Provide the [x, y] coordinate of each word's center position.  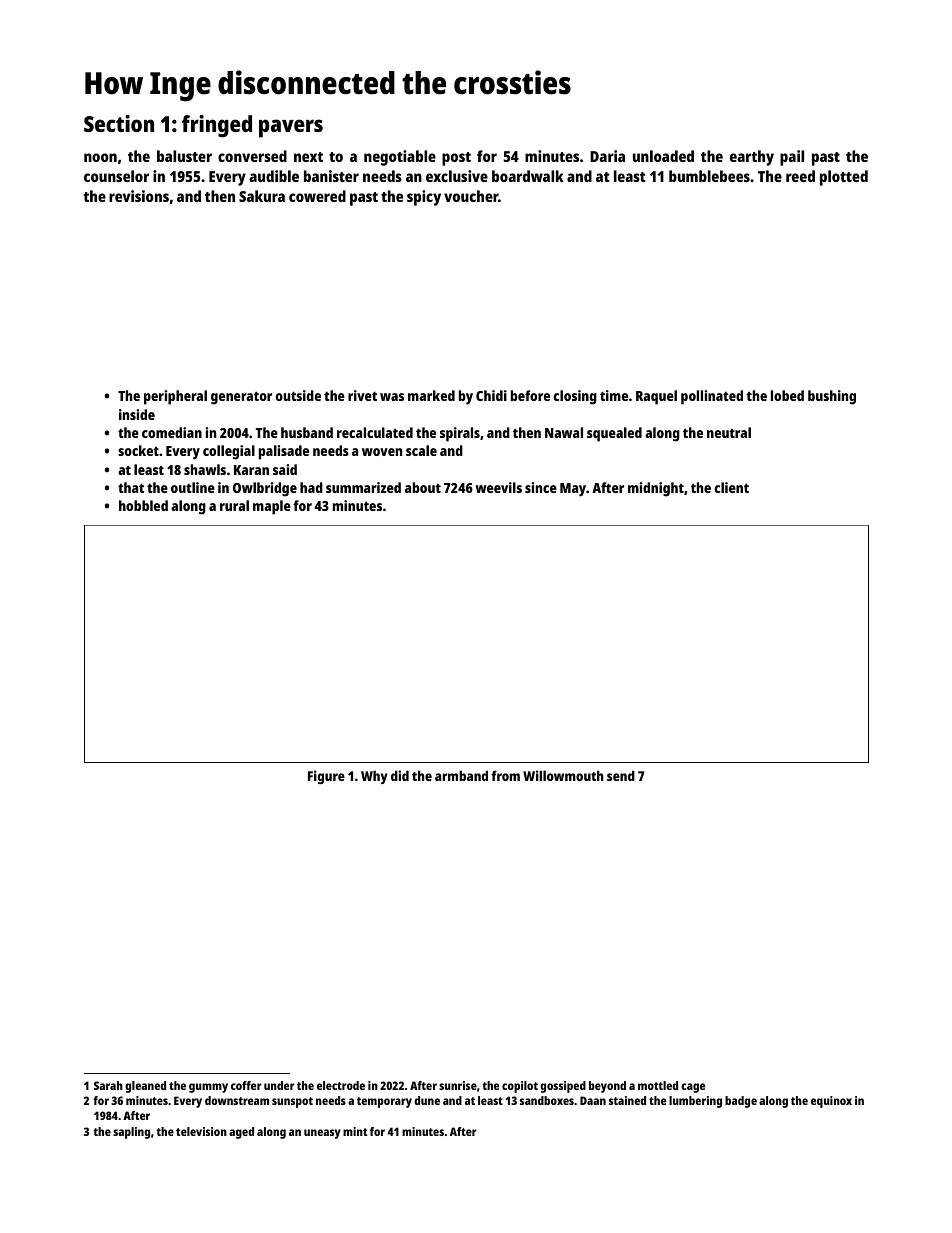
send [621, 775]
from [505, 775]
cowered [317, 196]
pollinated [712, 397]
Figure [326, 777]
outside [298, 395]
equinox [831, 1102]
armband [461, 775]
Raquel [656, 397]
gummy [208, 1088]
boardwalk [528, 176]
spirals [460, 434]
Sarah [108, 1085]
